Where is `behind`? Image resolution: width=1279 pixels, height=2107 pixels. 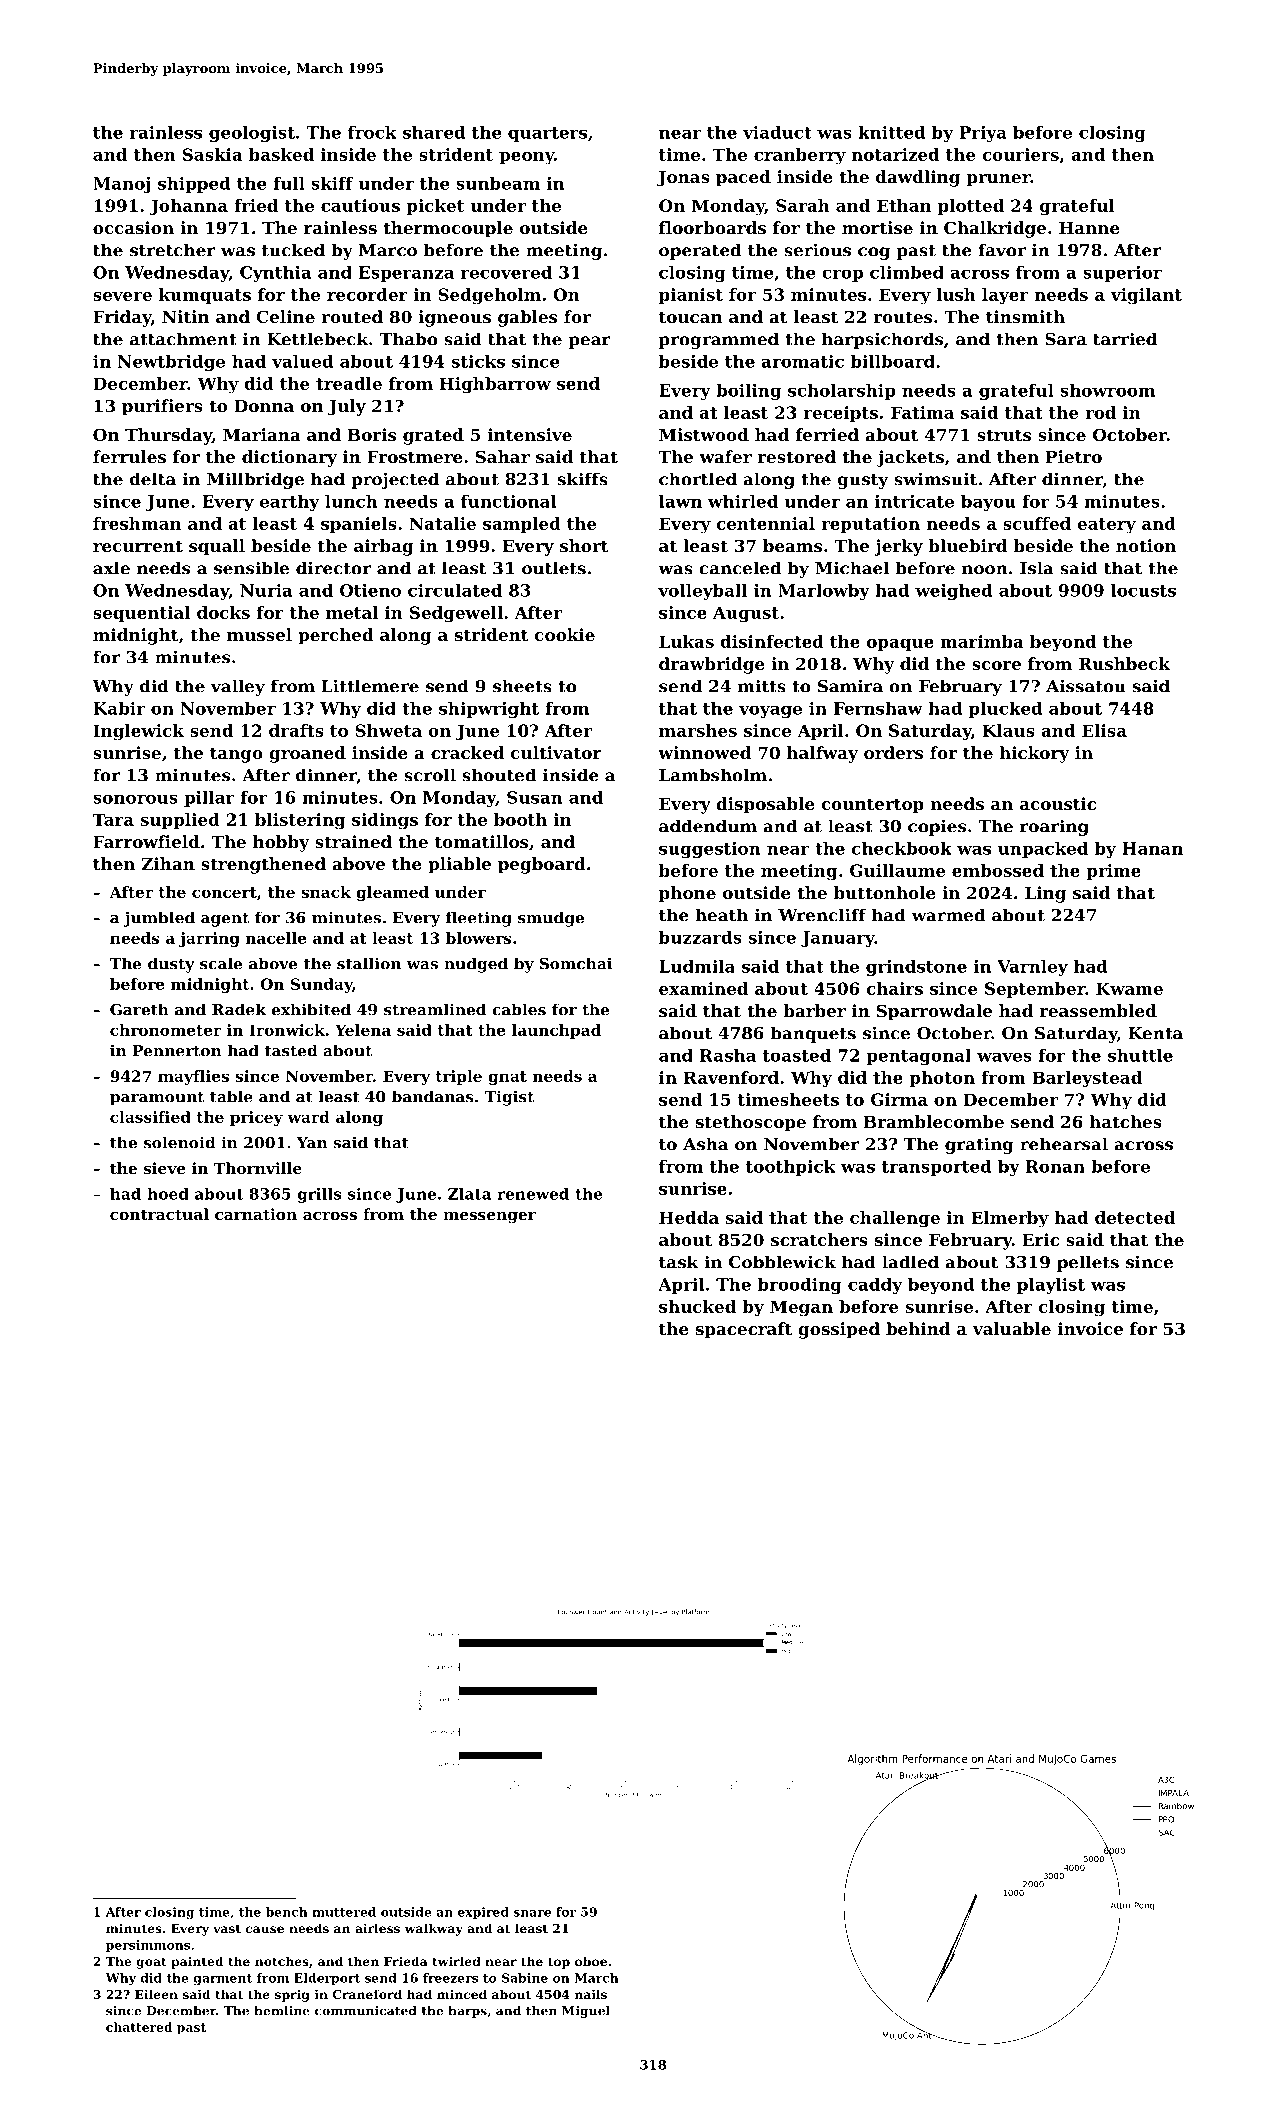 behind is located at coordinates (918, 1328).
